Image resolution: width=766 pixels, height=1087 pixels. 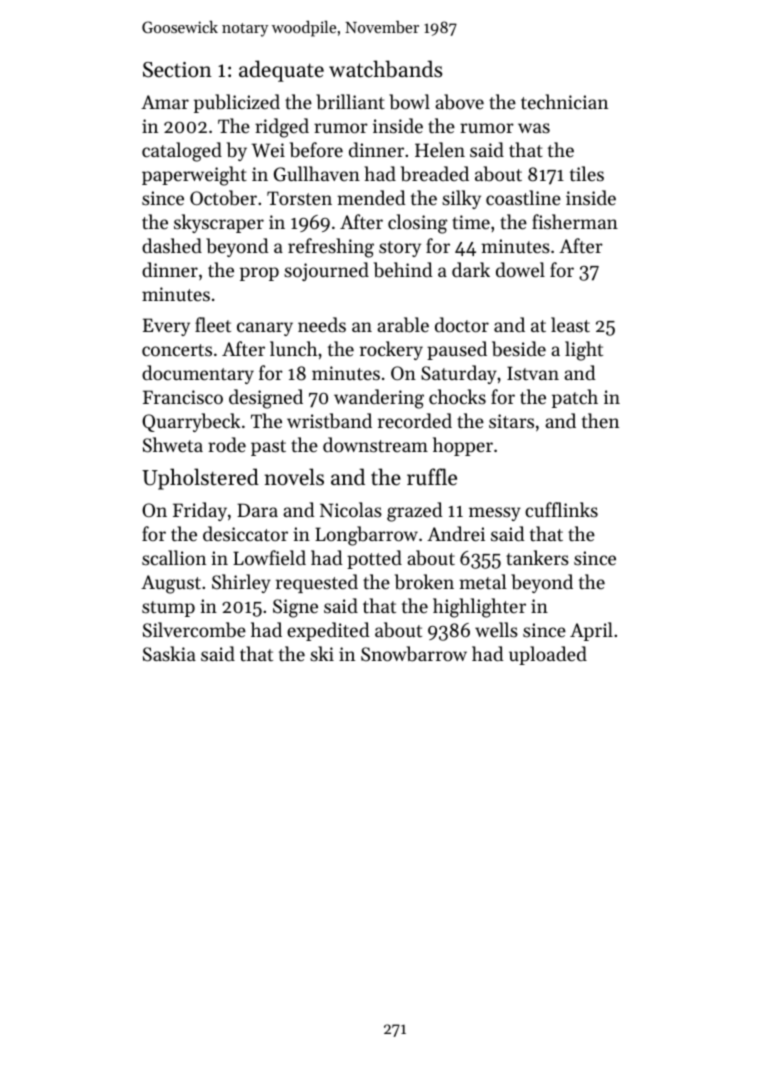 What do you see at coordinates (379, 399) in the screenshot?
I see `wandering` at bounding box center [379, 399].
